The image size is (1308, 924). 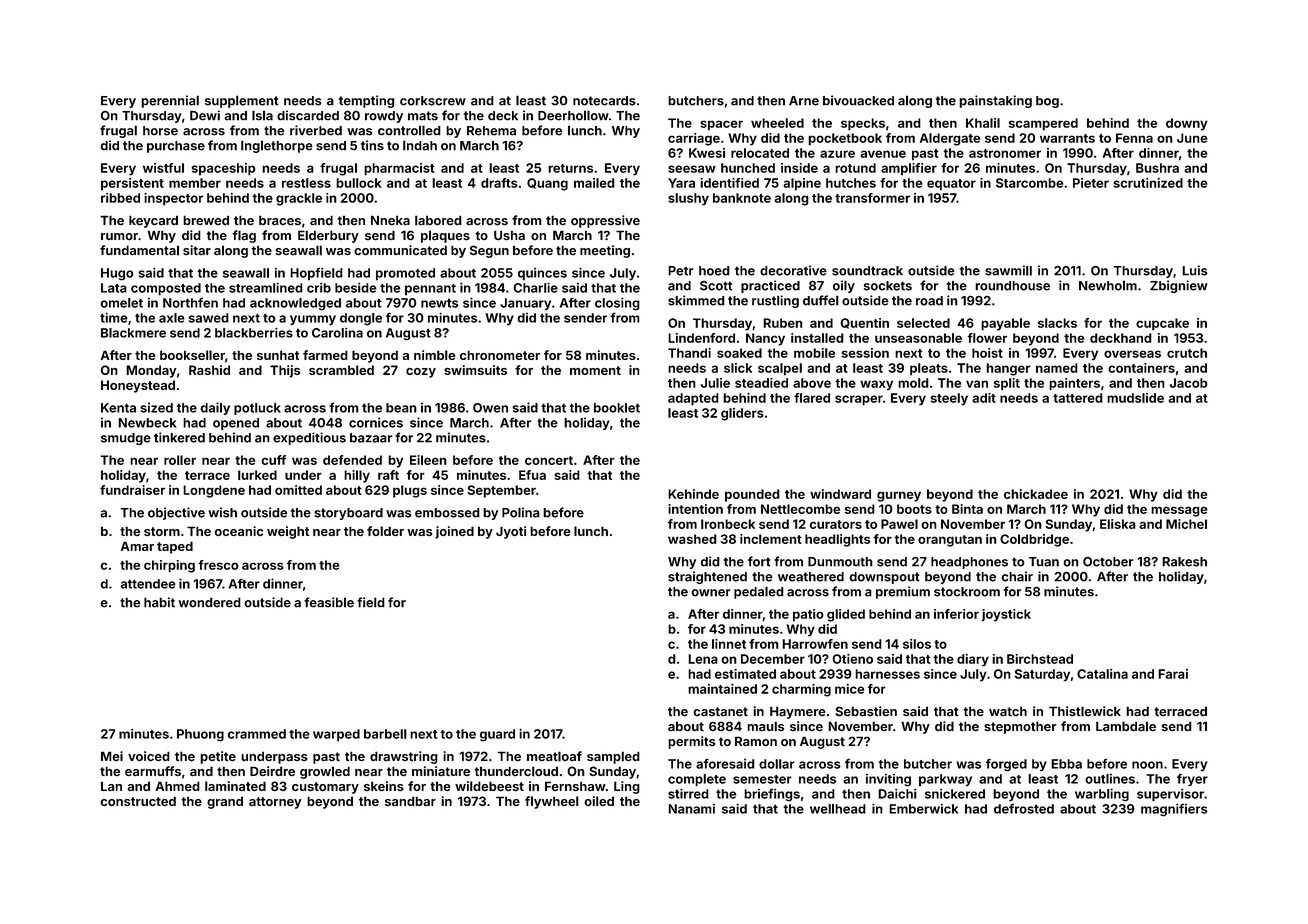 I want to click on complete, so click(x=697, y=780).
